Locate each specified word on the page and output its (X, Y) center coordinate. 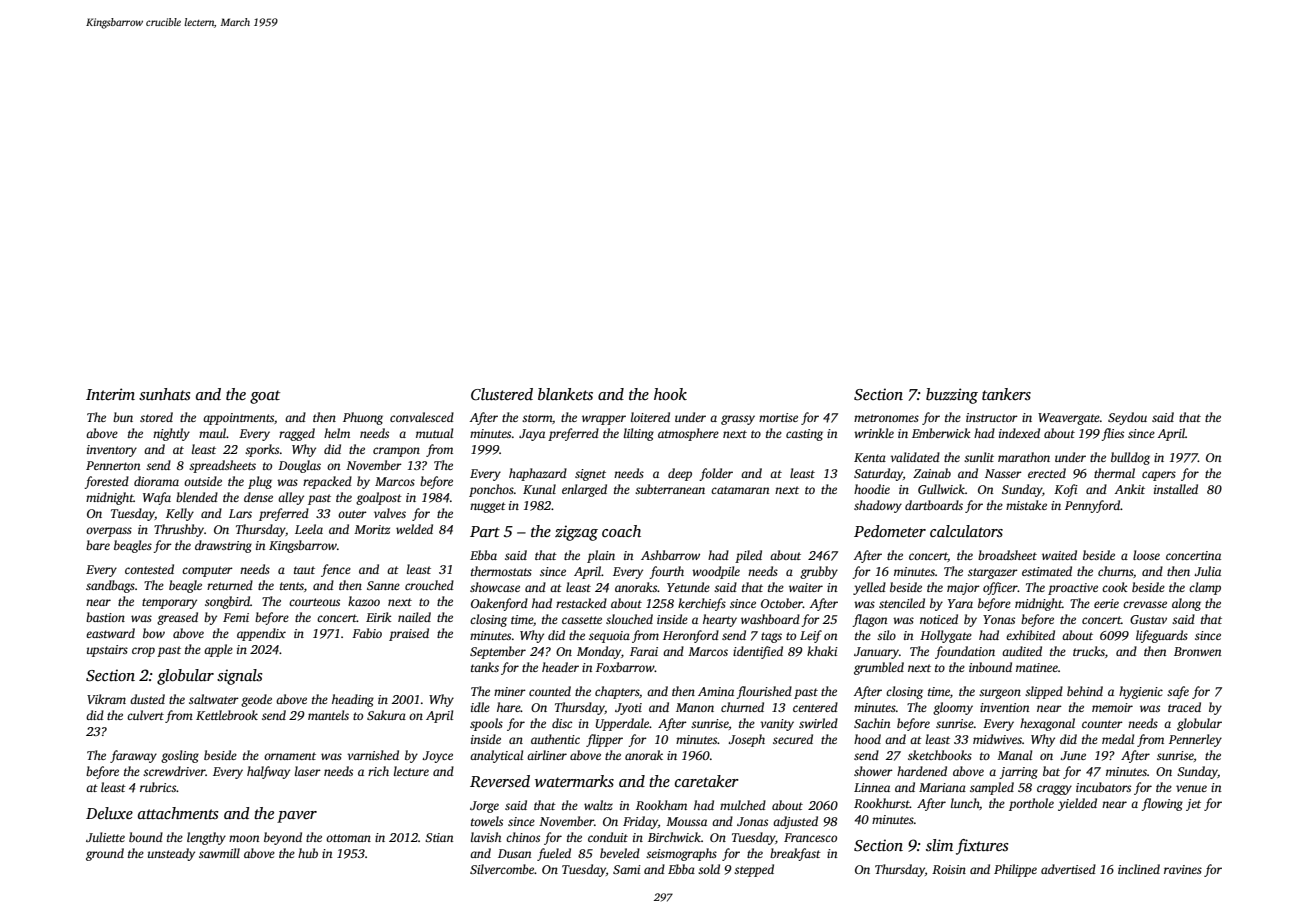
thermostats (501, 571)
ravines (1183, 869)
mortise (778, 417)
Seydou (1127, 418)
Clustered (502, 394)
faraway (133, 756)
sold (709, 869)
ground (105, 854)
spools (486, 724)
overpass (109, 532)
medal (1118, 739)
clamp (1205, 588)
